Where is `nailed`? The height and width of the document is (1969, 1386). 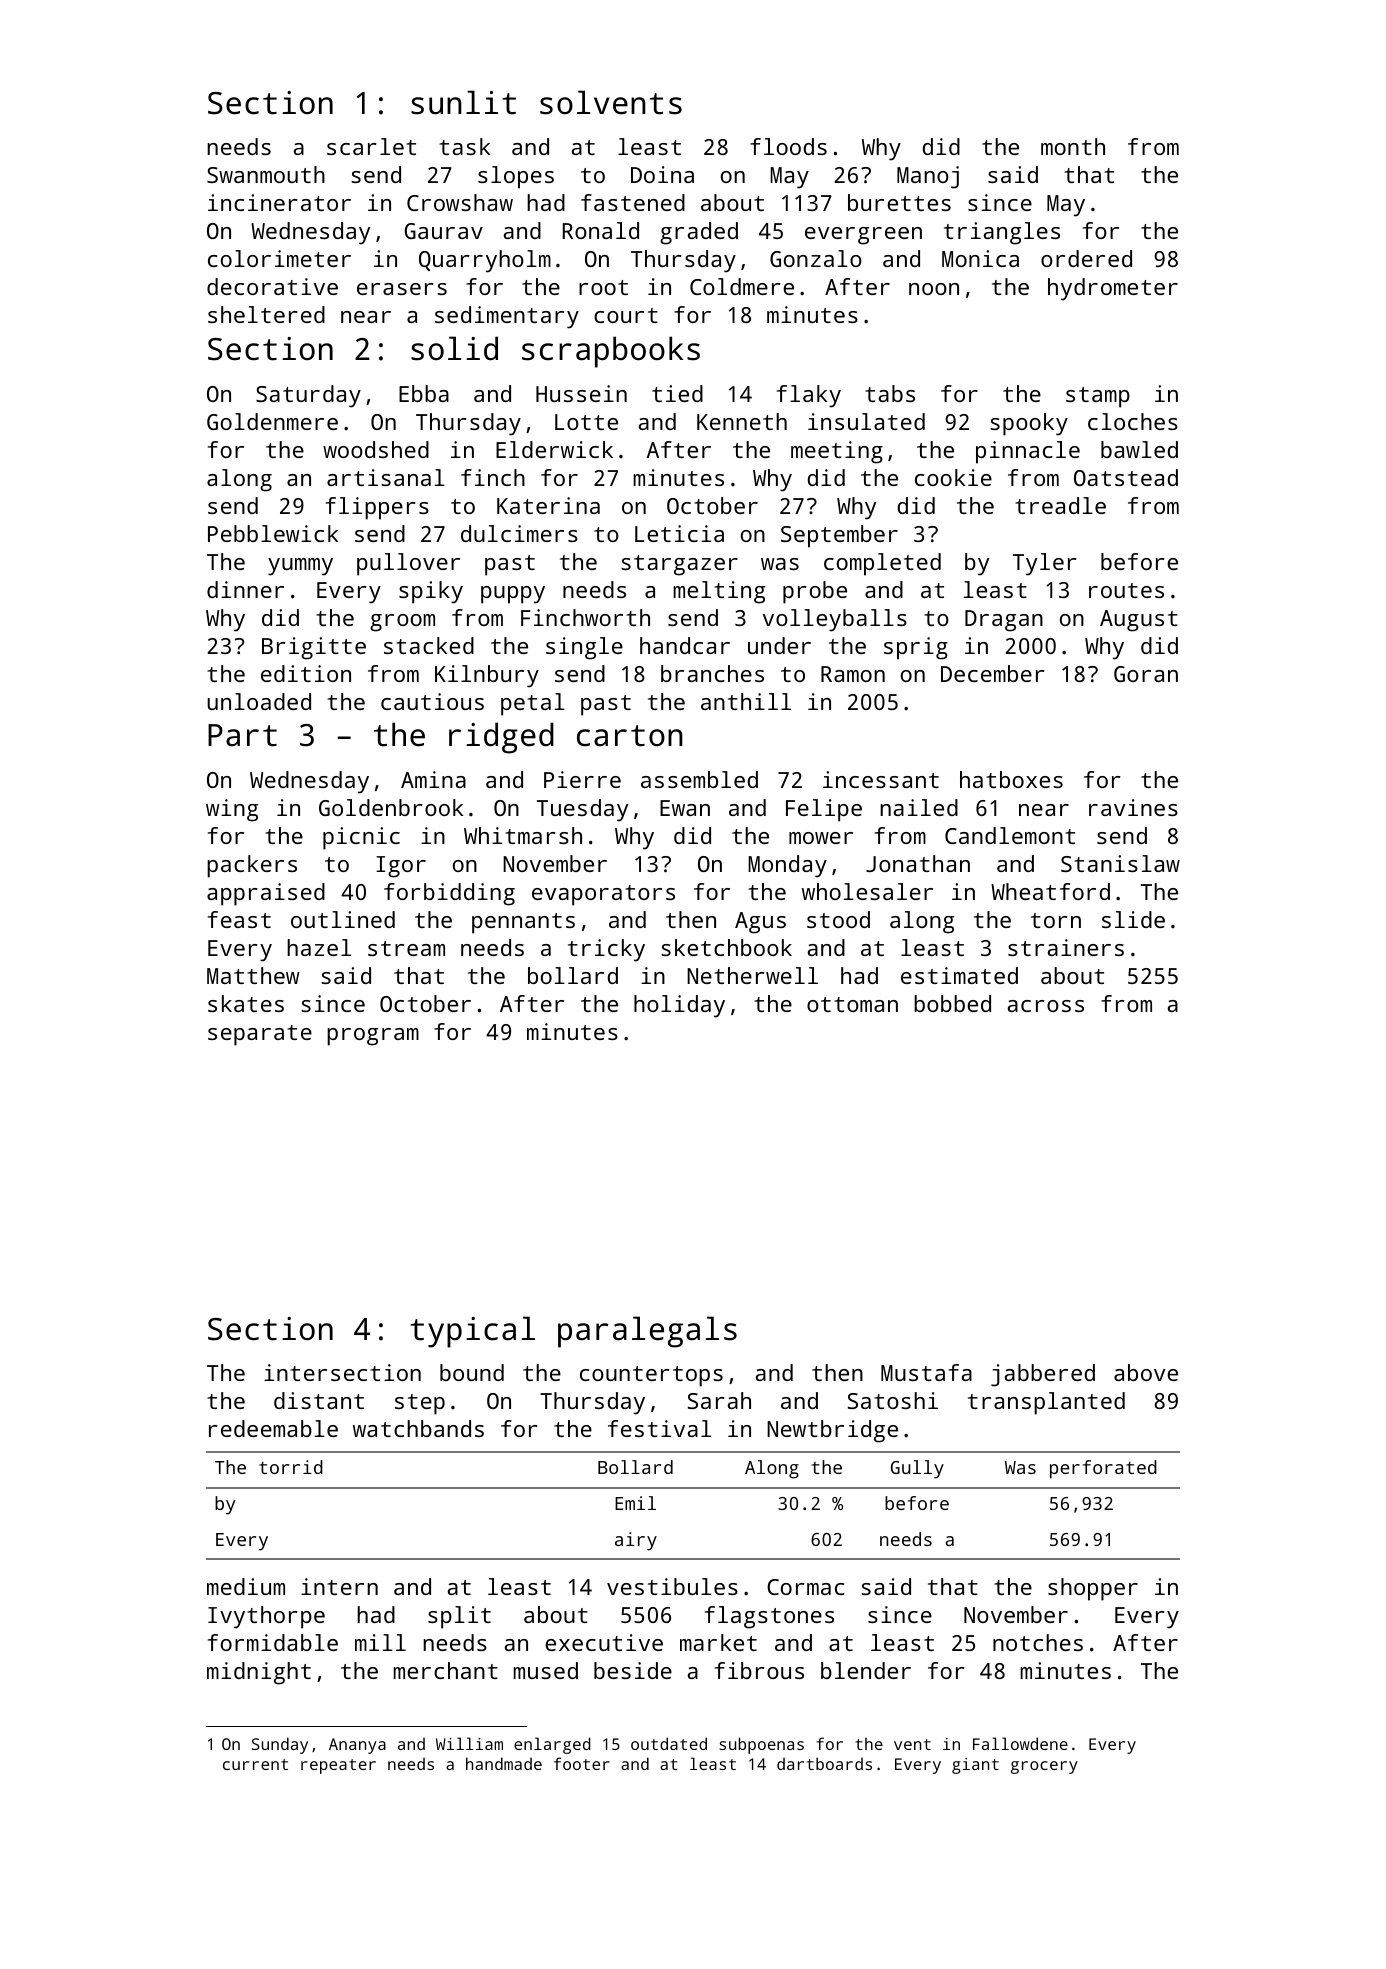 nailed is located at coordinates (919, 807).
